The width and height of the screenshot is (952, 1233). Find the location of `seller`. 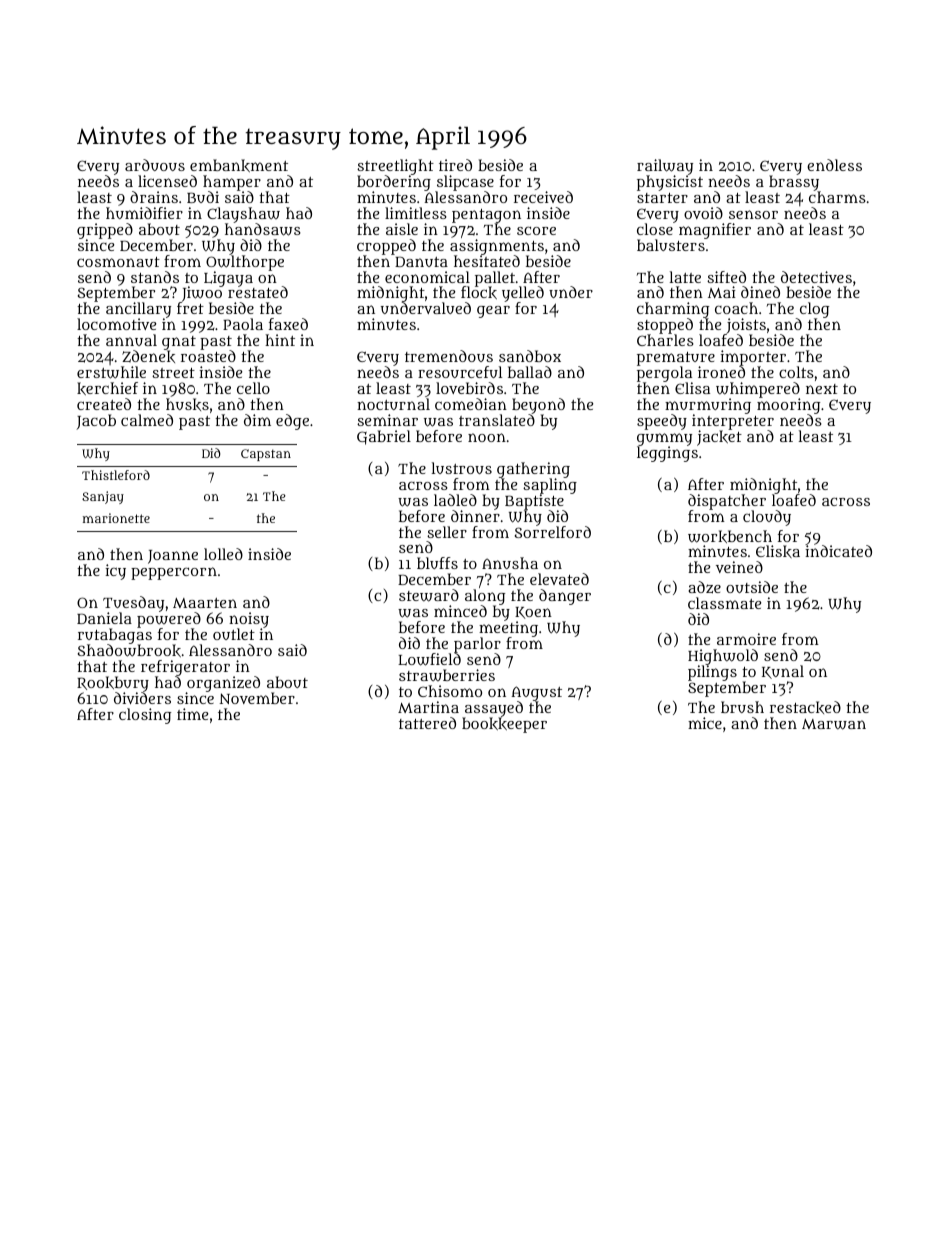

seller is located at coordinates (447, 532).
